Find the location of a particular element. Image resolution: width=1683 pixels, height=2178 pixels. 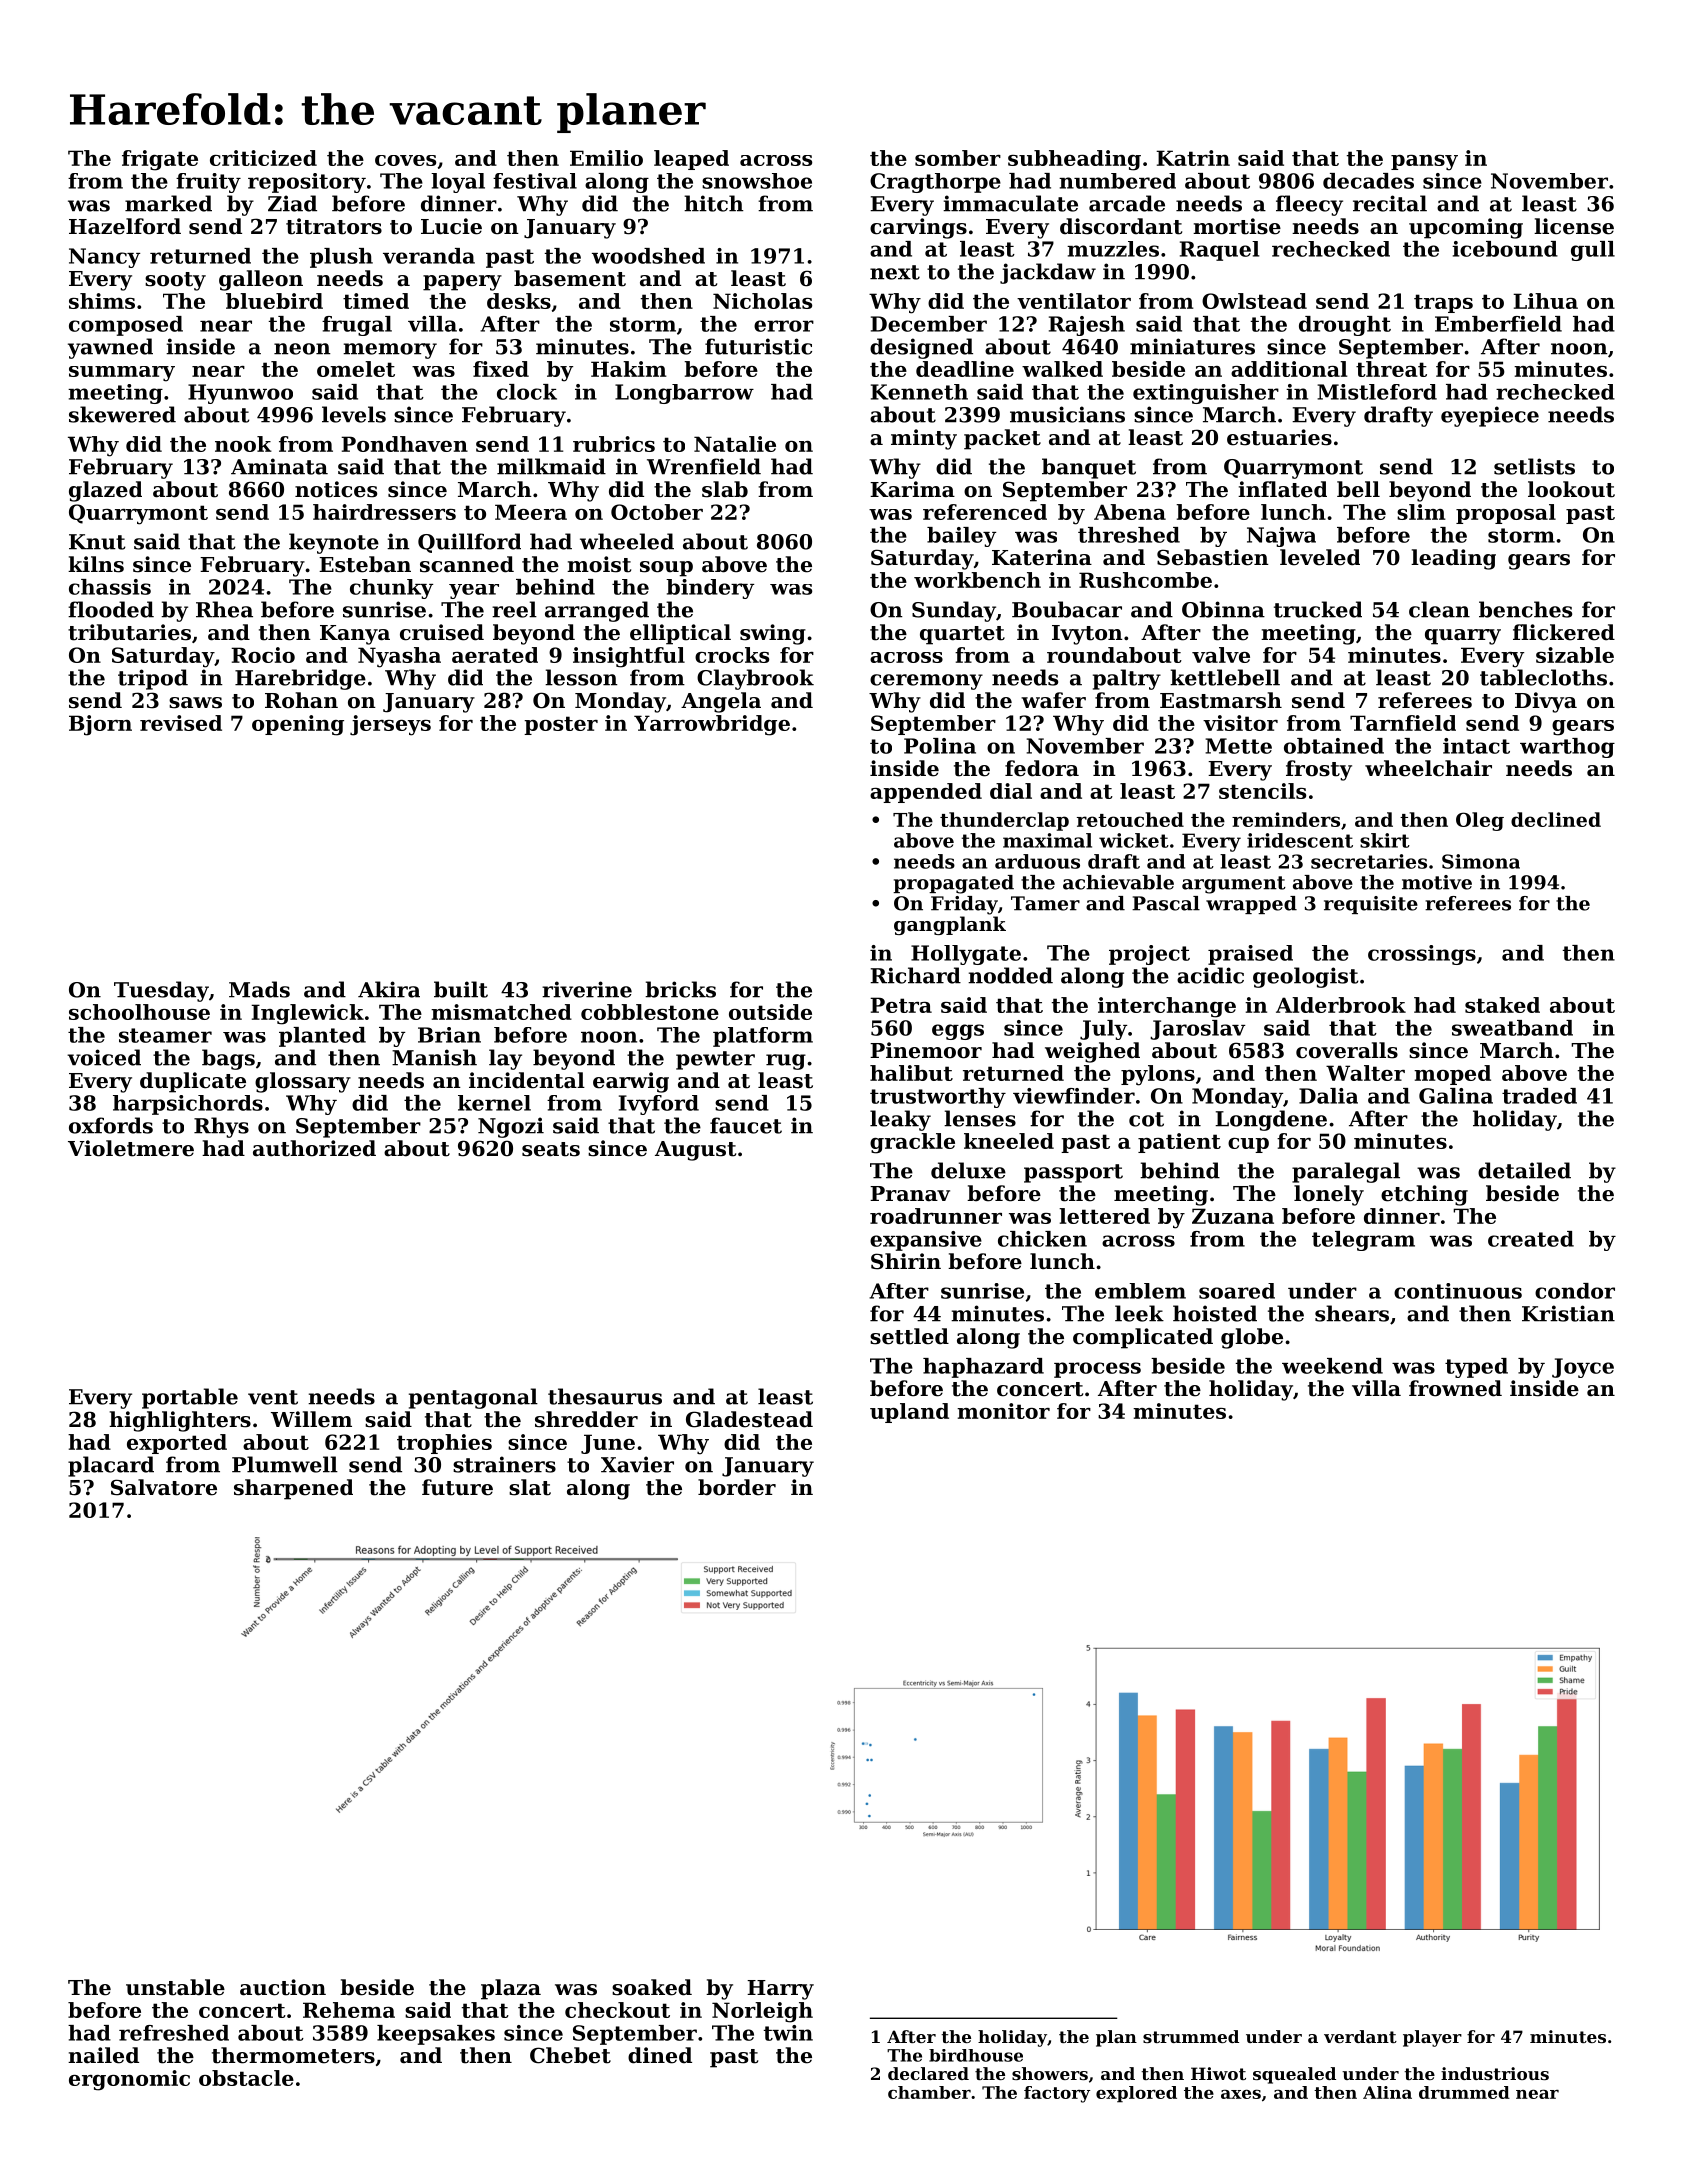

Knut is located at coordinates (97, 542).
